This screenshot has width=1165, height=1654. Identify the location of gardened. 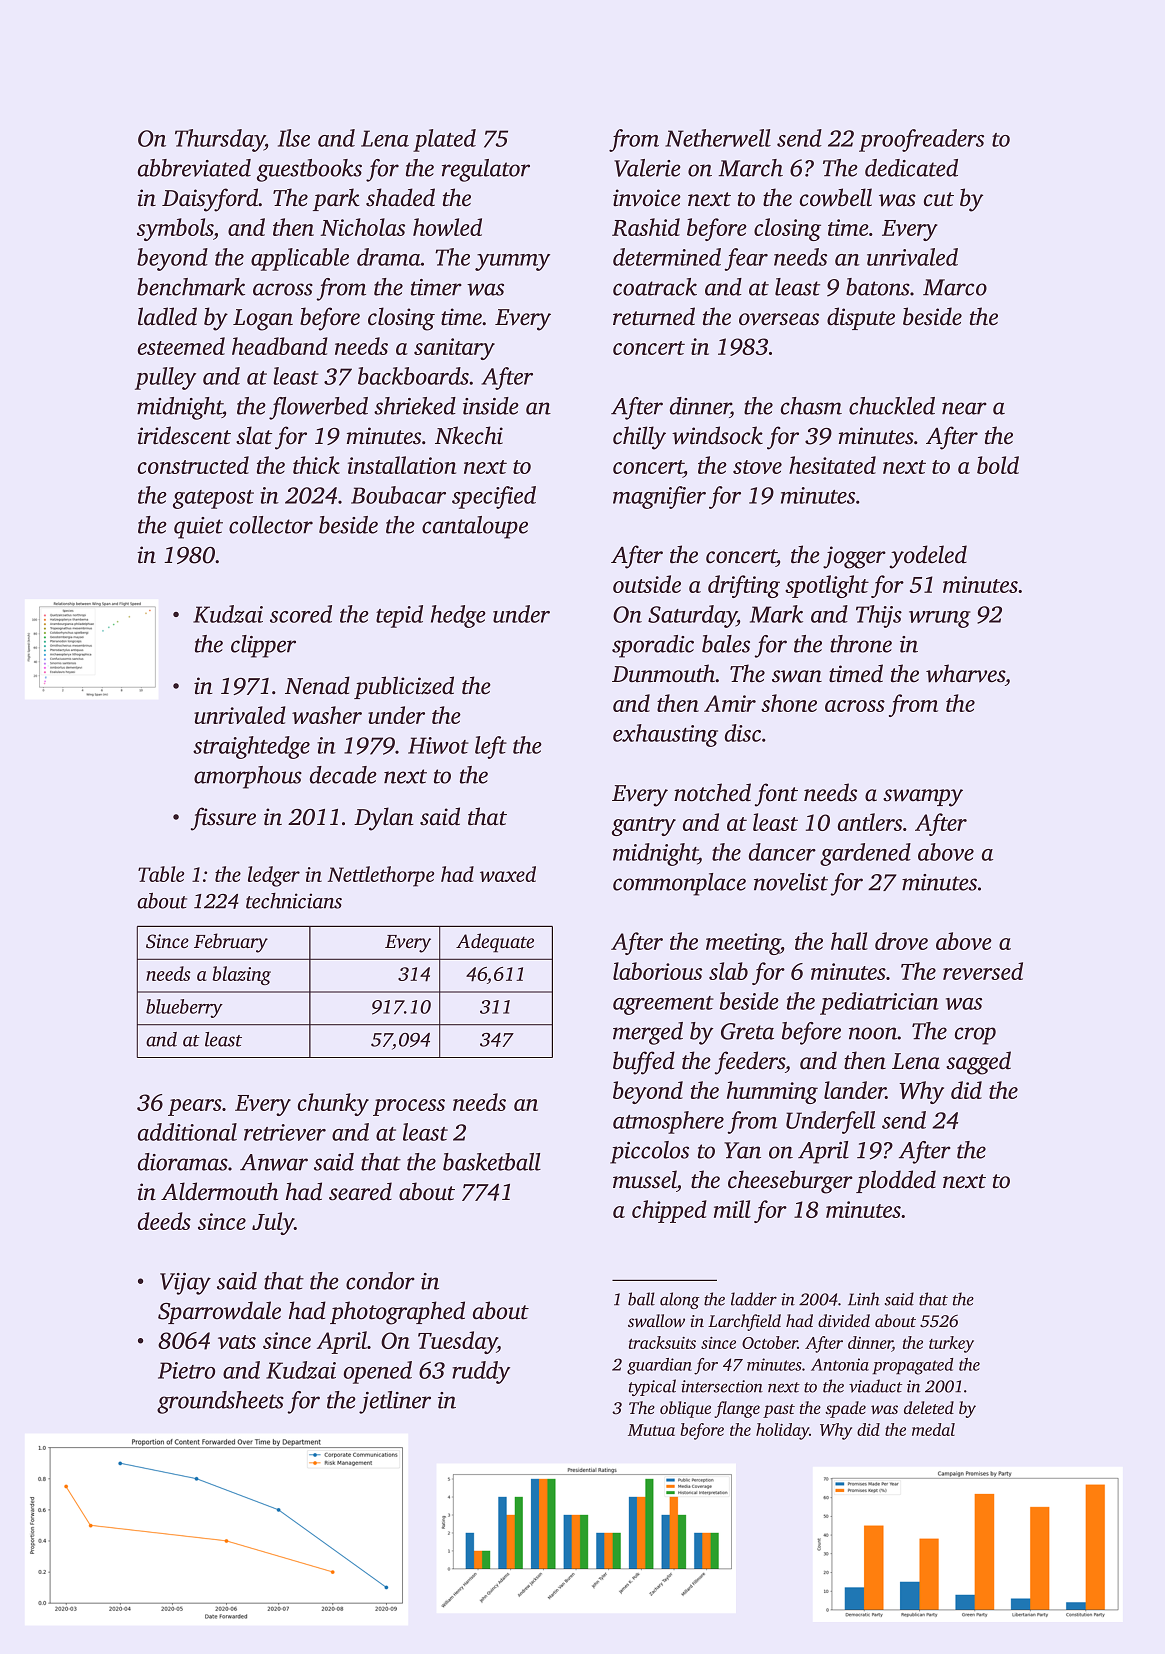
(865, 854).
